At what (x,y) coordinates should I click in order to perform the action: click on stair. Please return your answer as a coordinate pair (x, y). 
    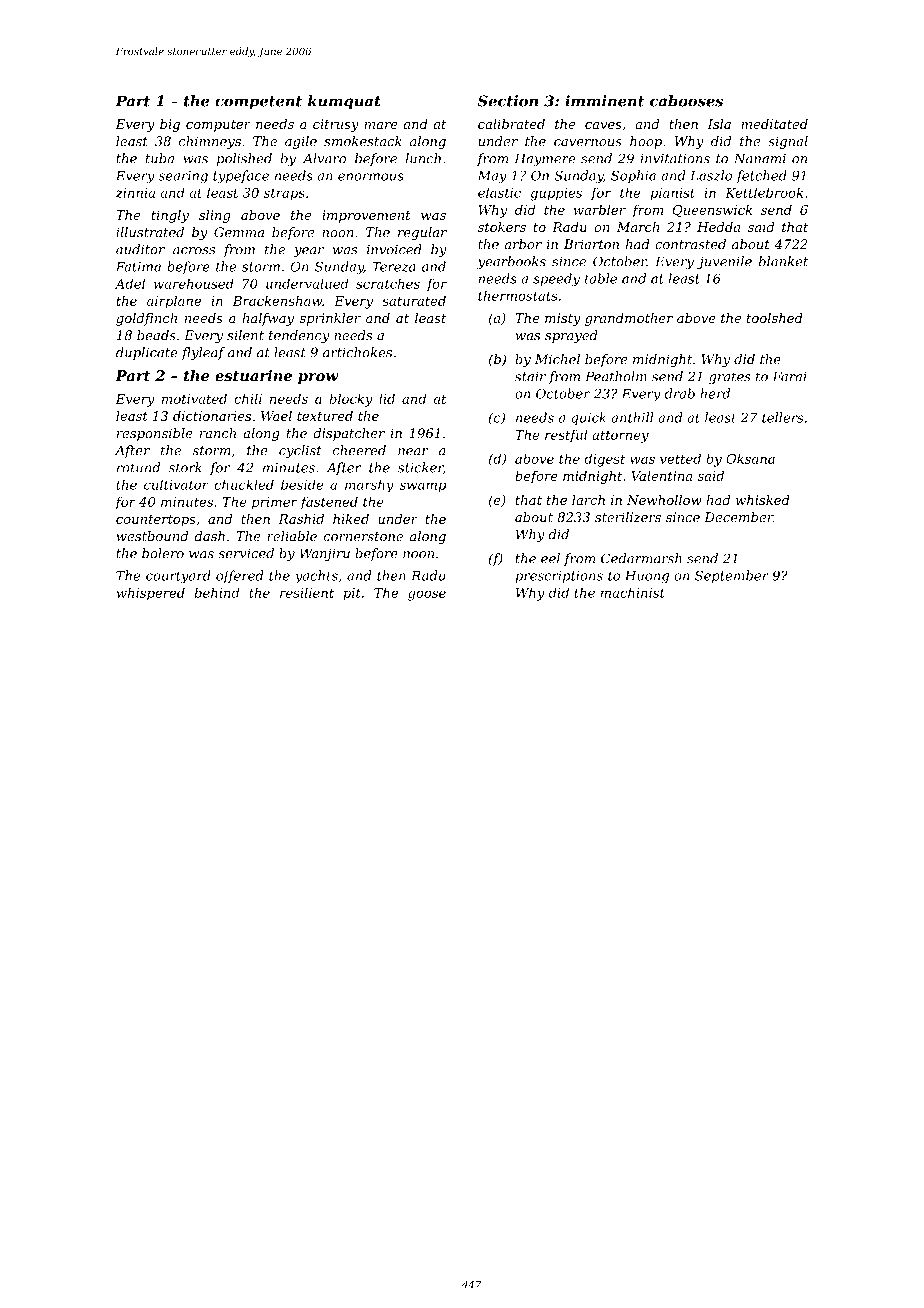
    Looking at the image, I should click on (530, 376).
